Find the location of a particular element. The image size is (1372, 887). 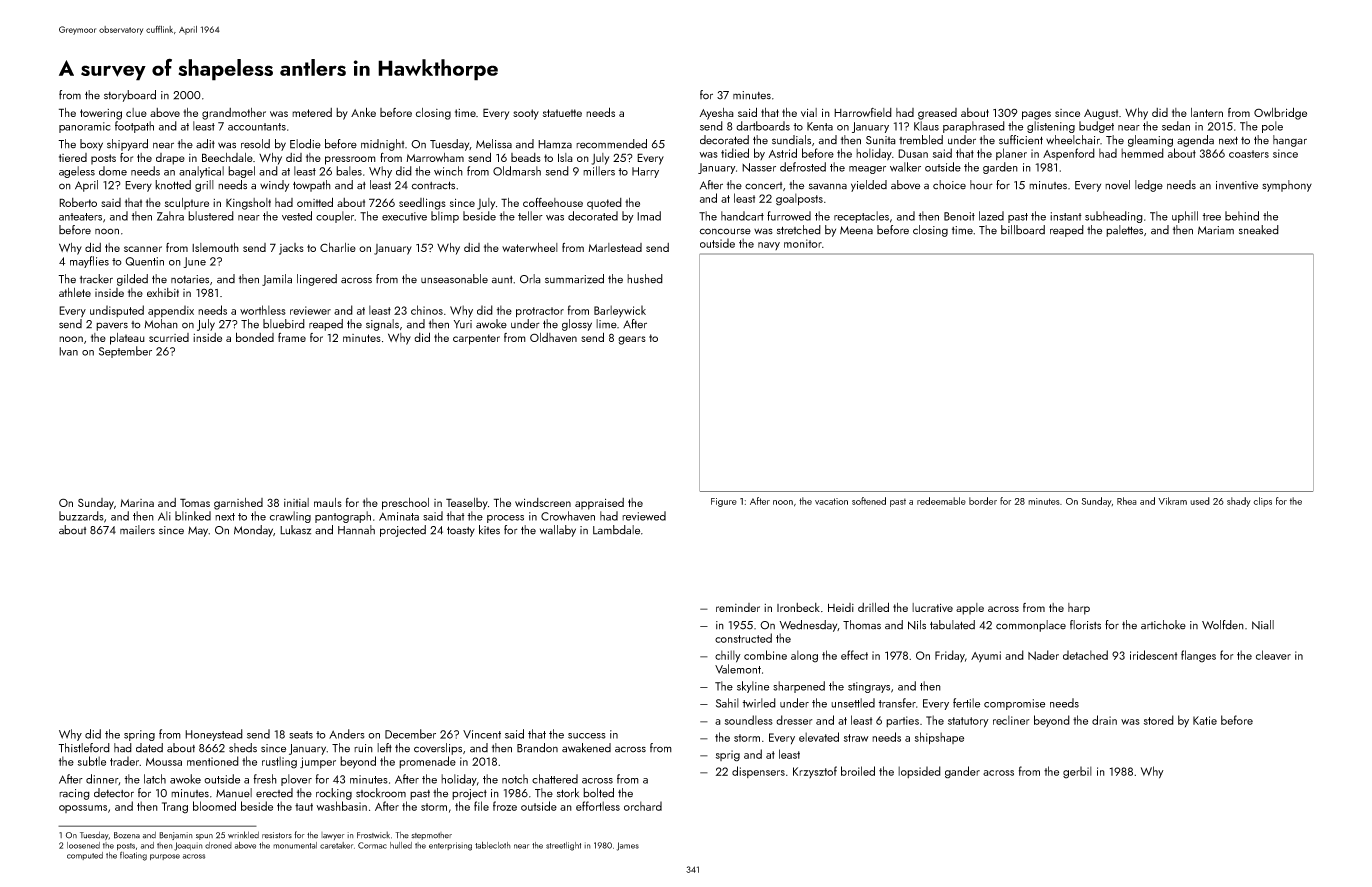

statuette is located at coordinates (562, 113).
